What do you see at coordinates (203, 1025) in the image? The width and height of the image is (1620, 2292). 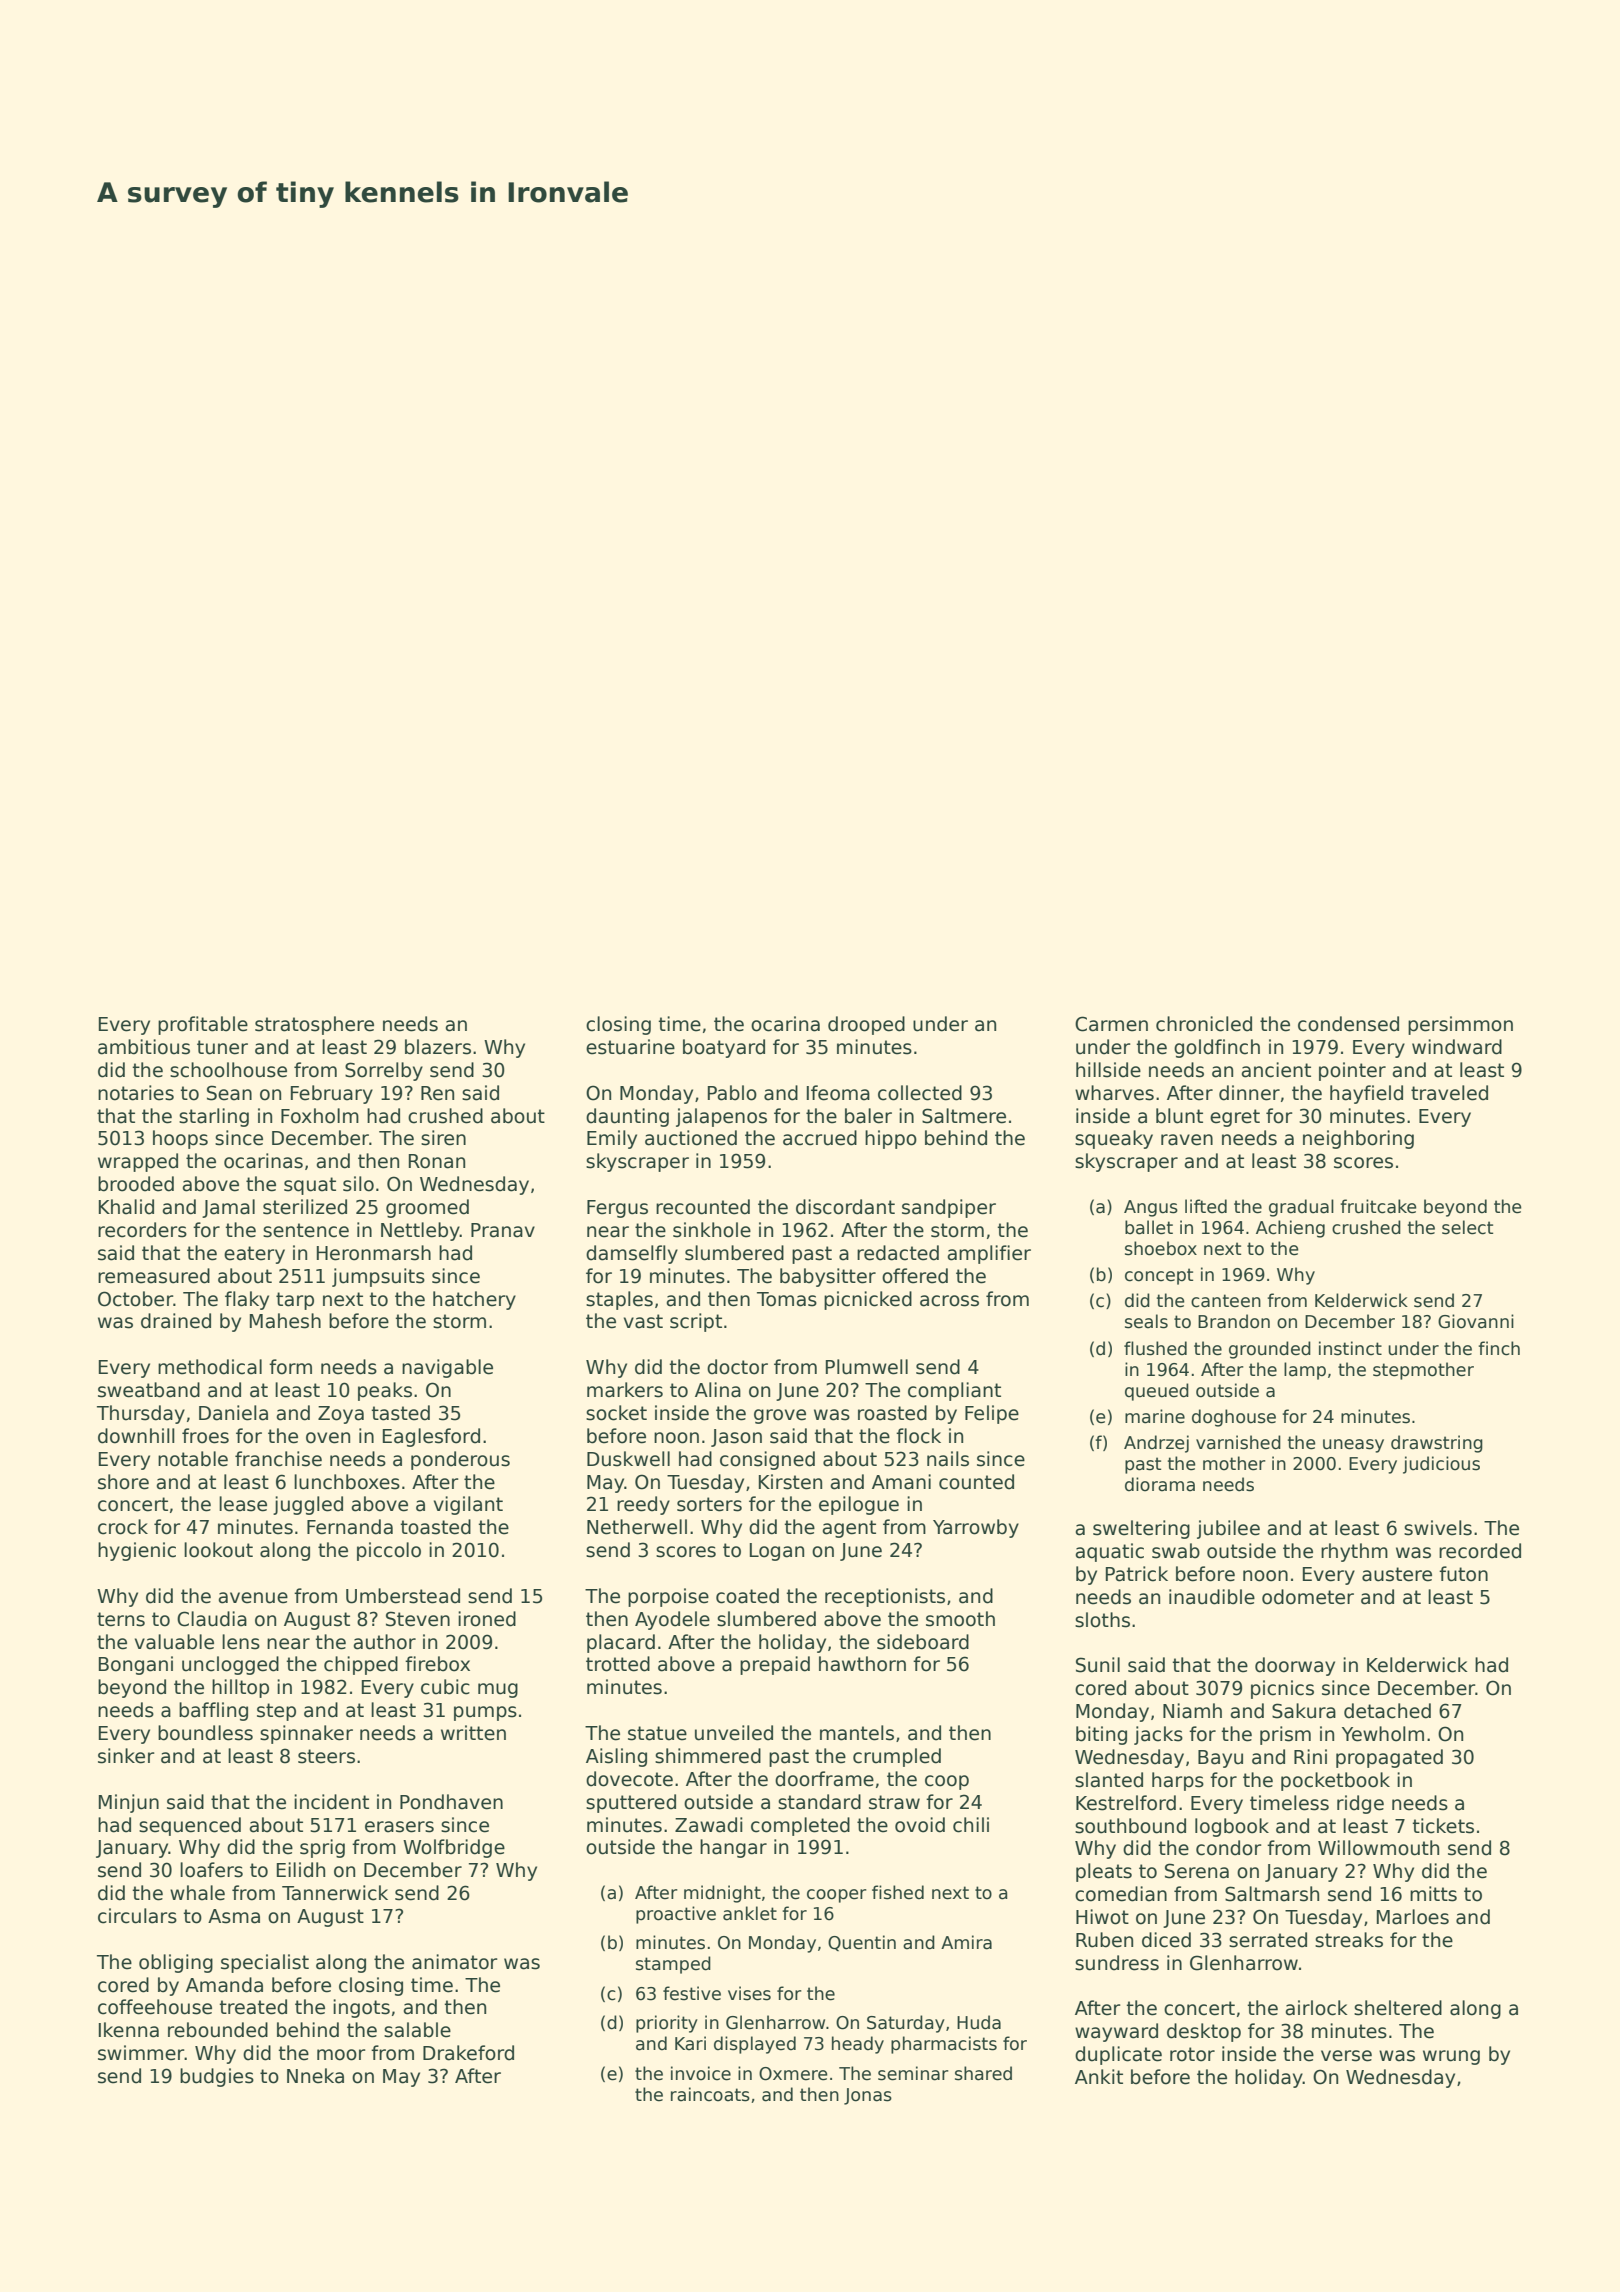 I see `profitable` at bounding box center [203, 1025].
